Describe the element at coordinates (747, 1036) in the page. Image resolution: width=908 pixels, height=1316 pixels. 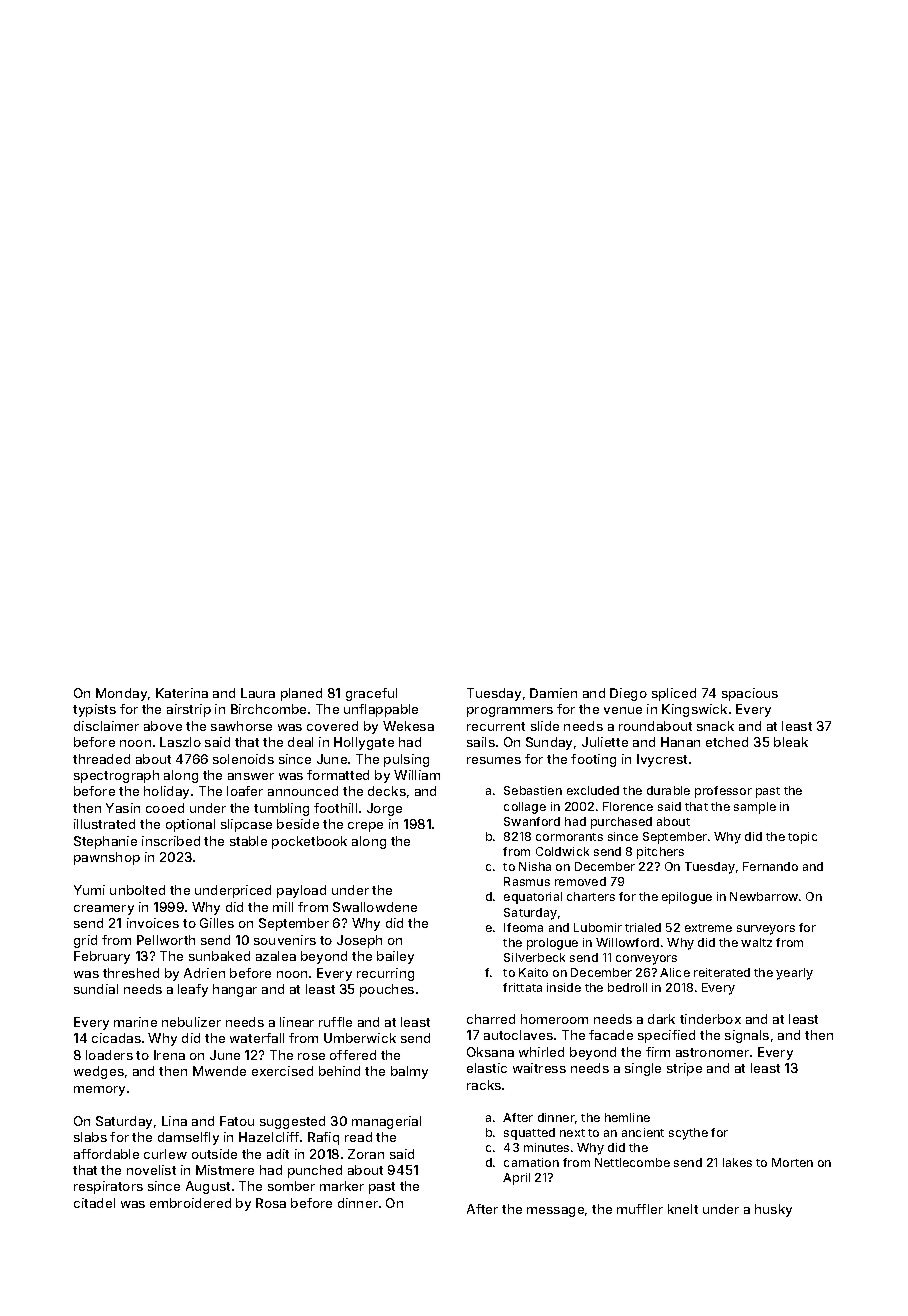
I see `signals` at that location.
